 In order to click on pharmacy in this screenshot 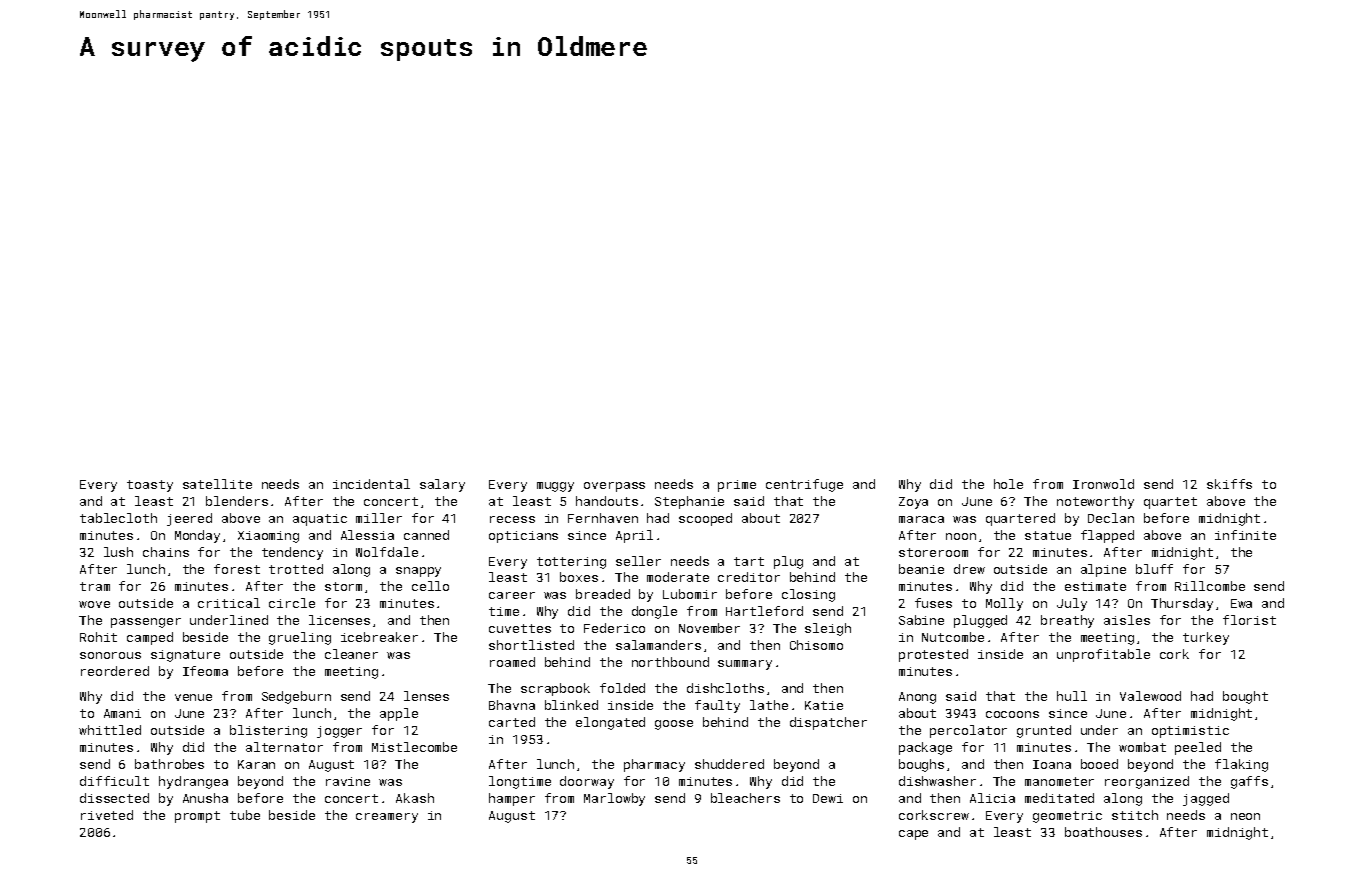, I will do `click(654, 765)`.
